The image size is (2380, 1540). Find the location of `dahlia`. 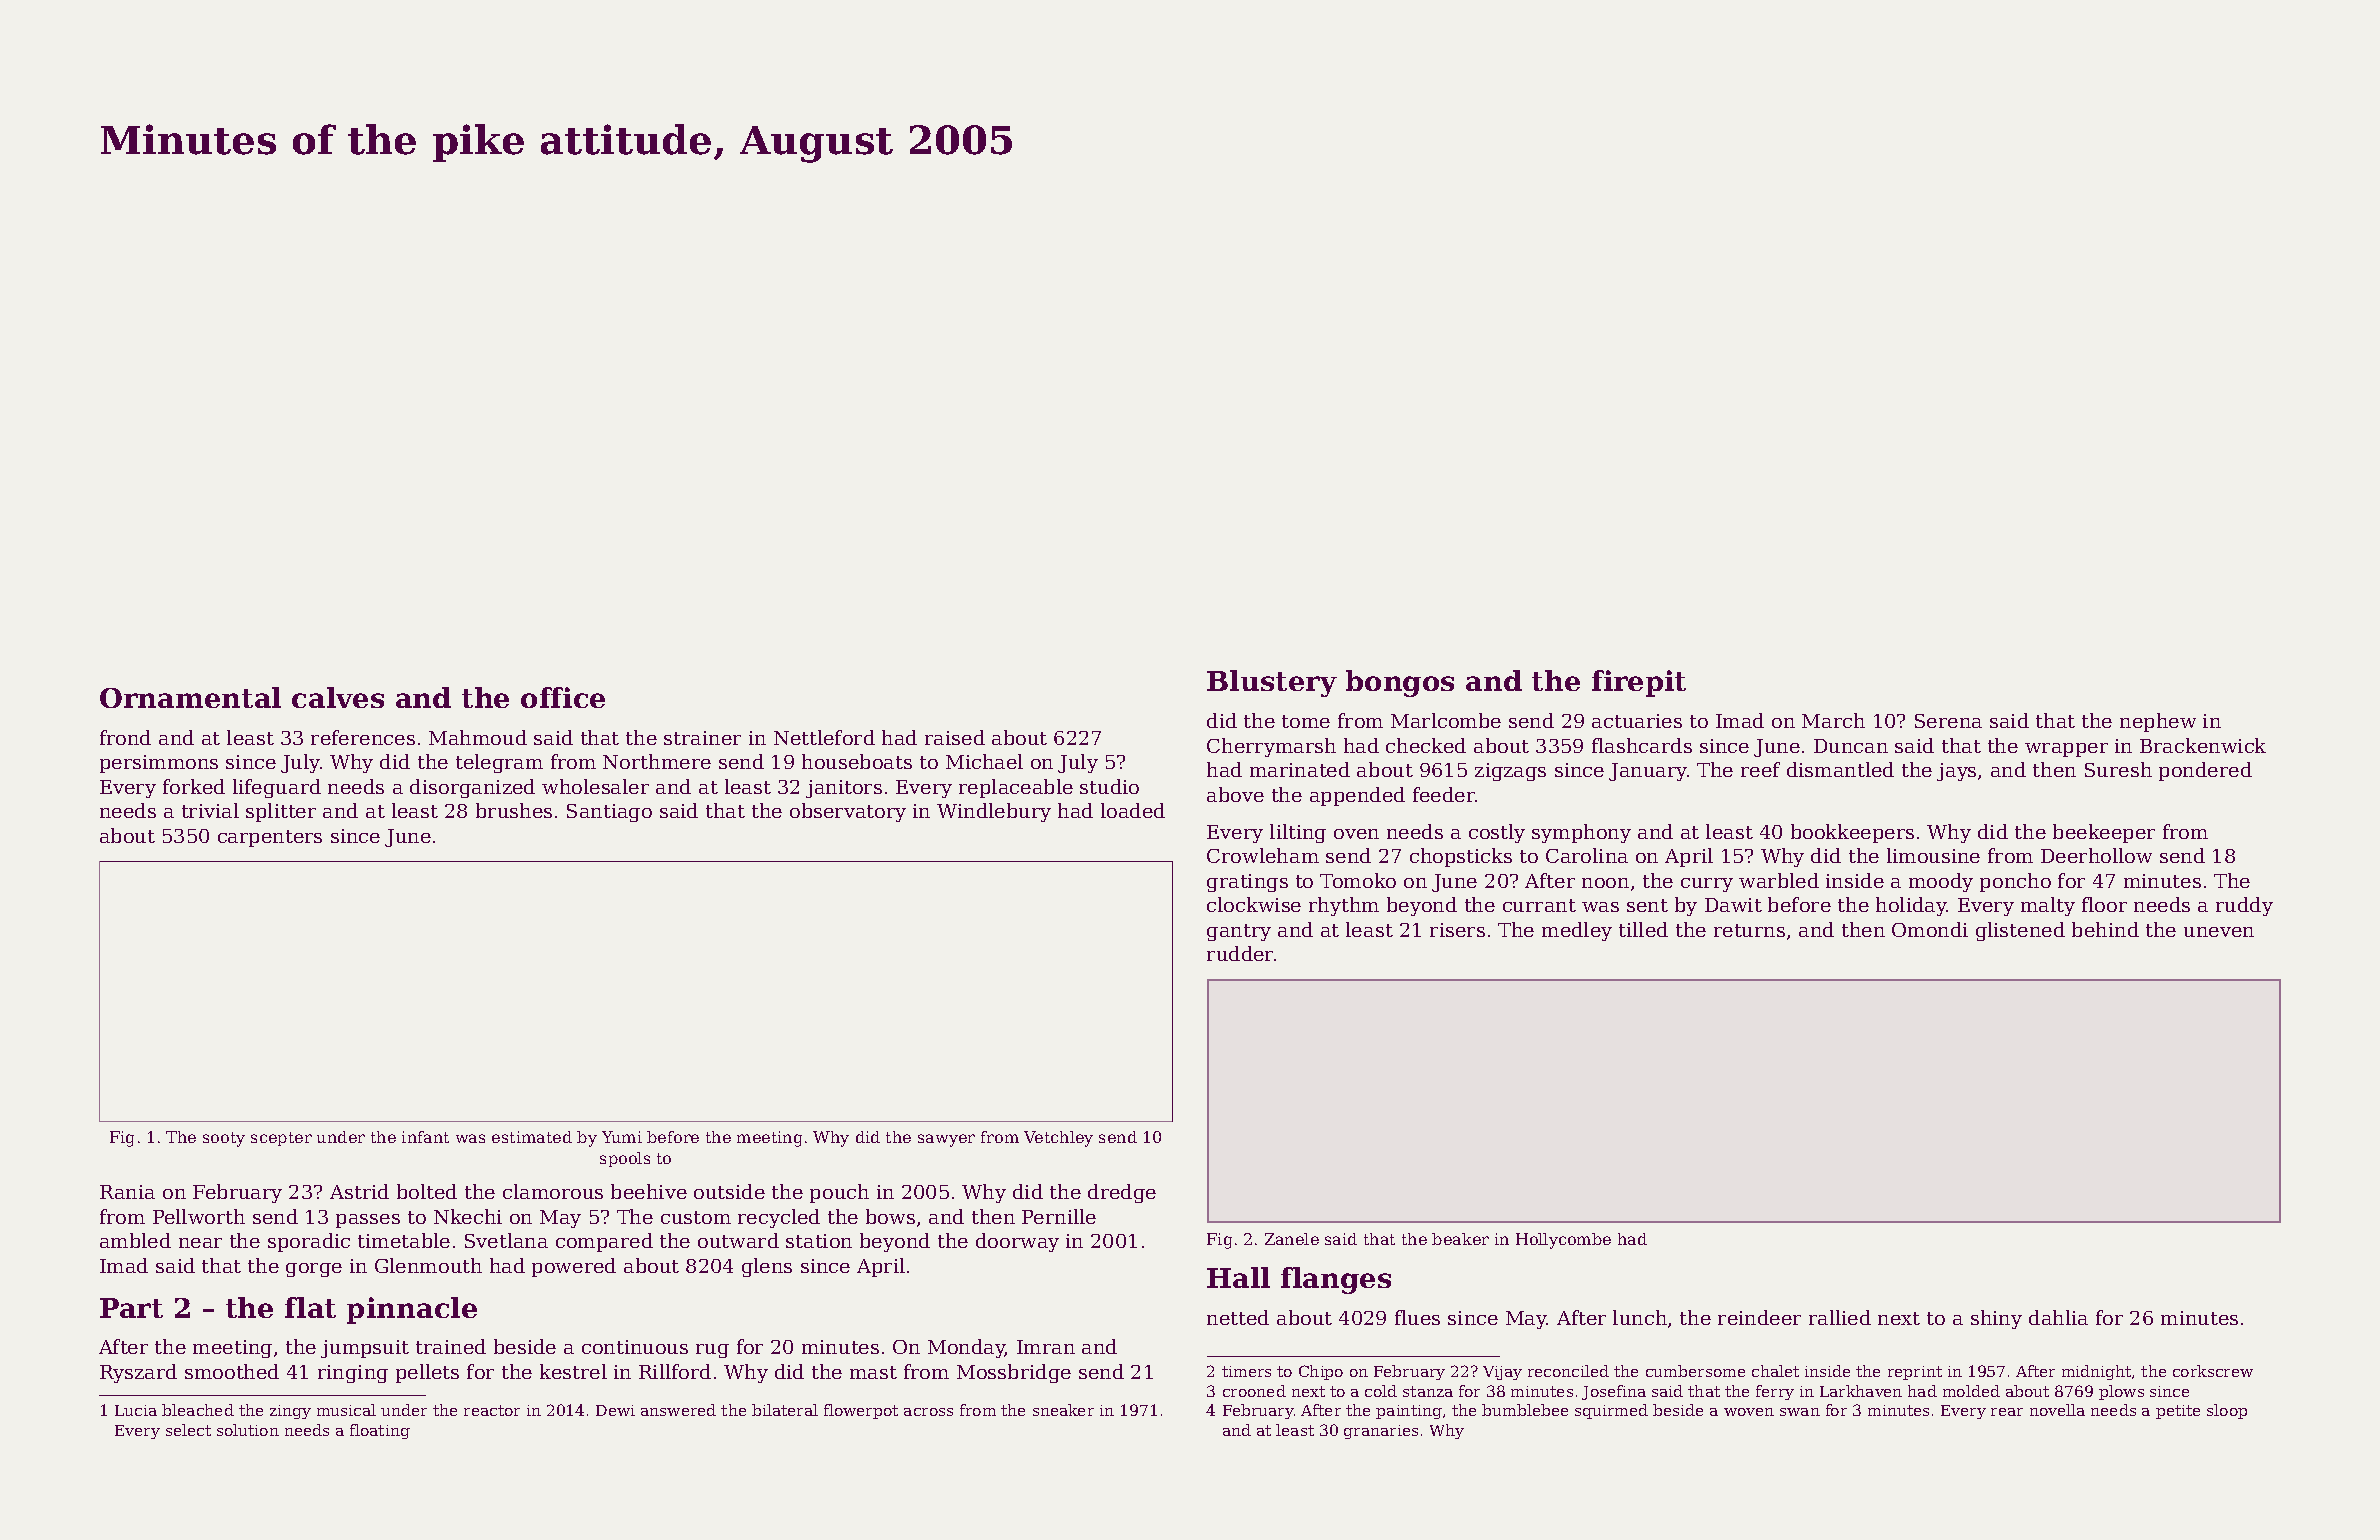

dahlia is located at coordinates (2058, 1317).
